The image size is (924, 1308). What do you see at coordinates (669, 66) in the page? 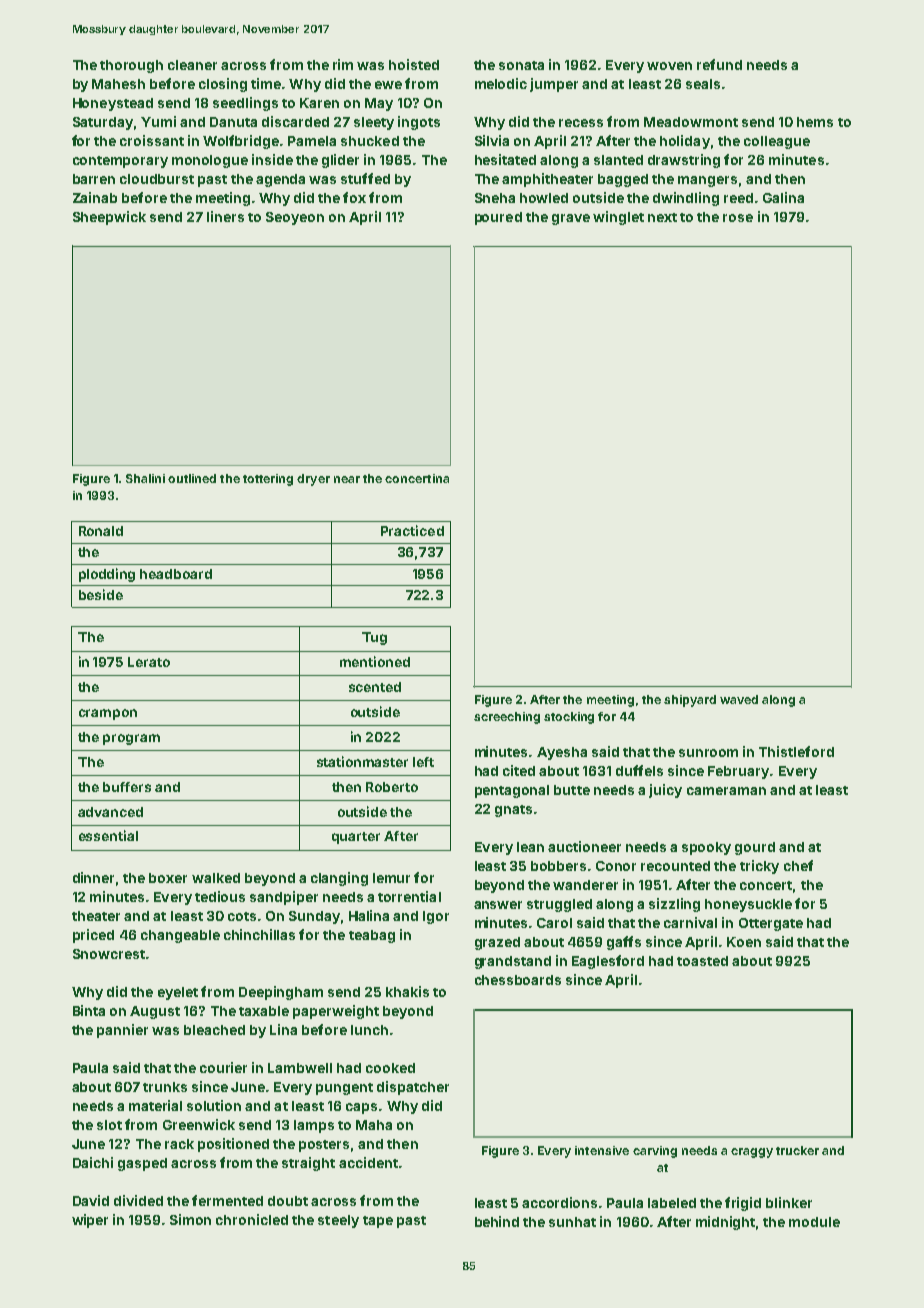
I see `woven` at bounding box center [669, 66].
